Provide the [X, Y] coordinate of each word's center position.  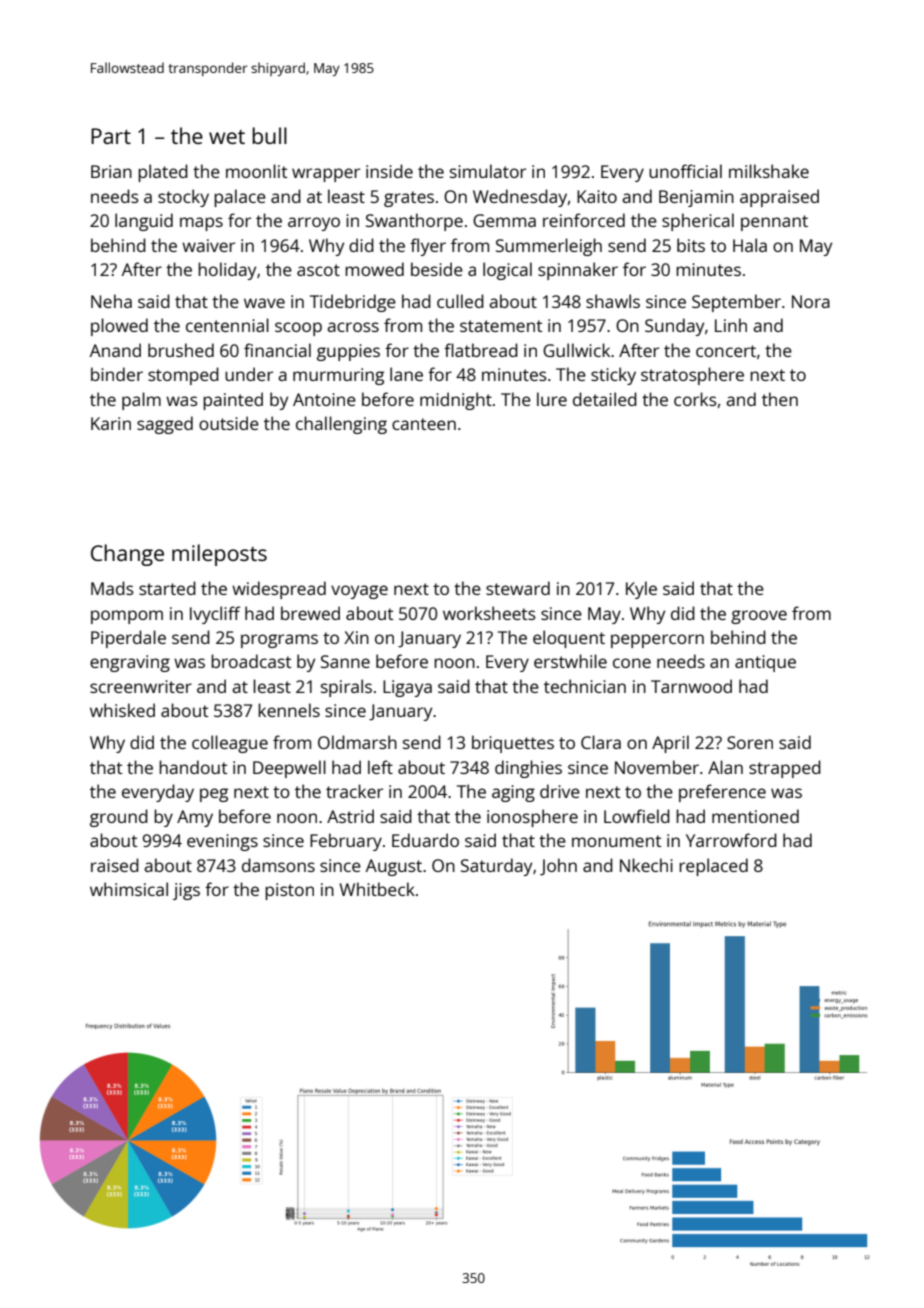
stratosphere [692, 376]
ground [119, 818]
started [167, 588]
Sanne [345, 661]
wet [227, 137]
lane [406, 374]
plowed [119, 327]
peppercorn [657, 641]
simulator [488, 171]
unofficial [685, 171]
